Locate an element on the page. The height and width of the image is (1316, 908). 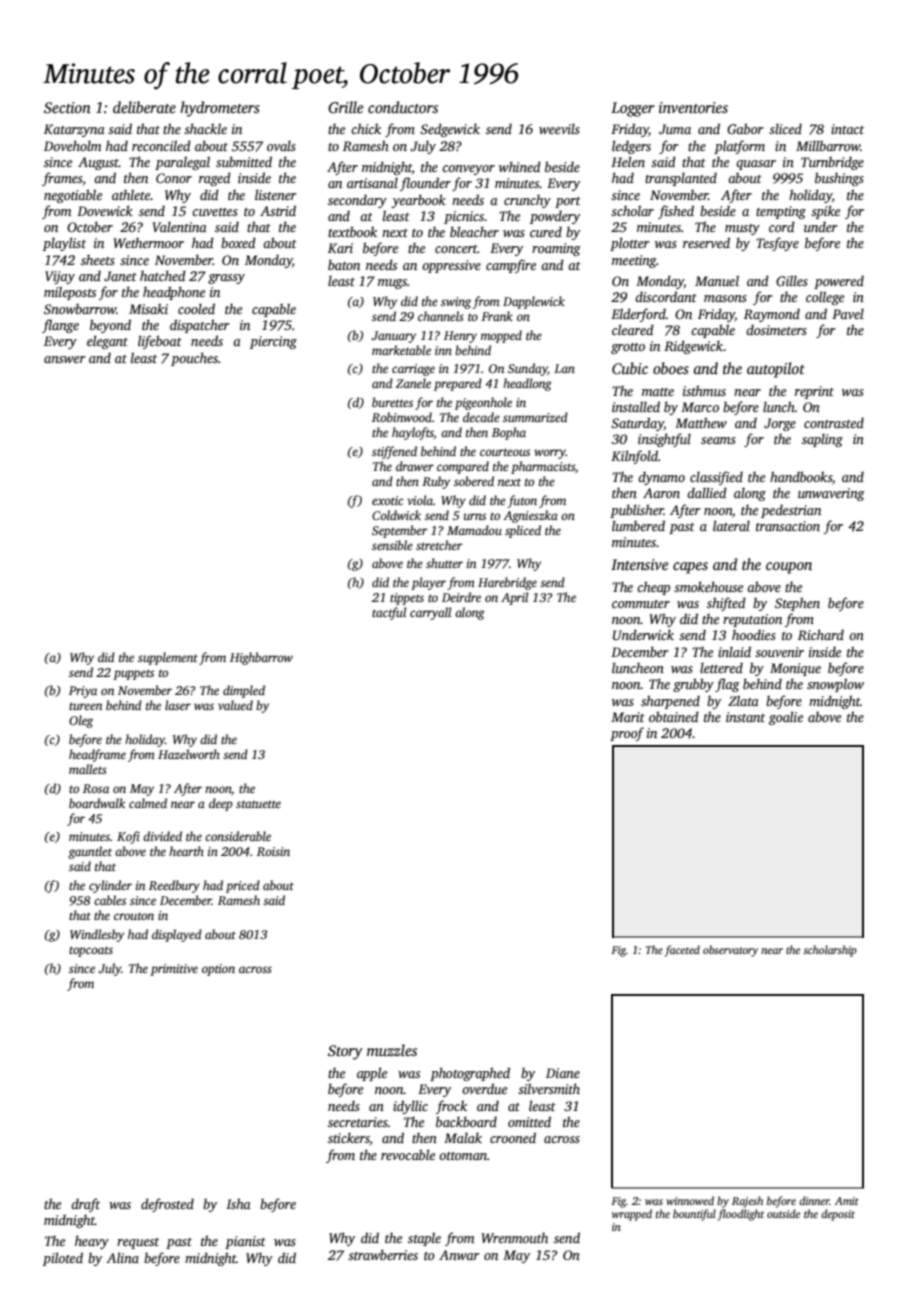
deliberate is located at coordinates (144, 107).
